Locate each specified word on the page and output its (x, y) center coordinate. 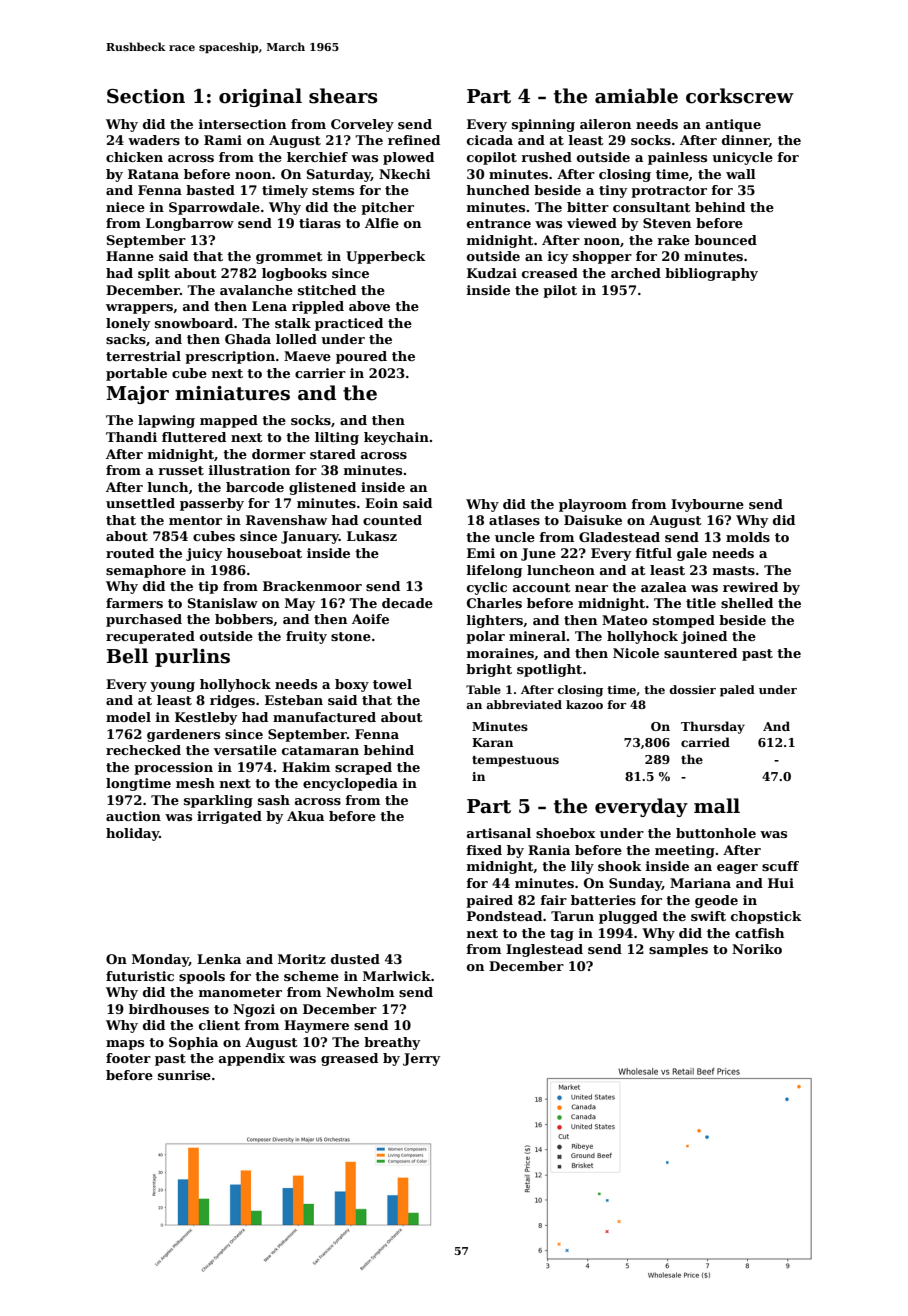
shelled (747, 603)
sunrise (184, 1075)
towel (392, 684)
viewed (592, 223)
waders (154, 140)
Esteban (294, 700)
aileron (605, 124)
